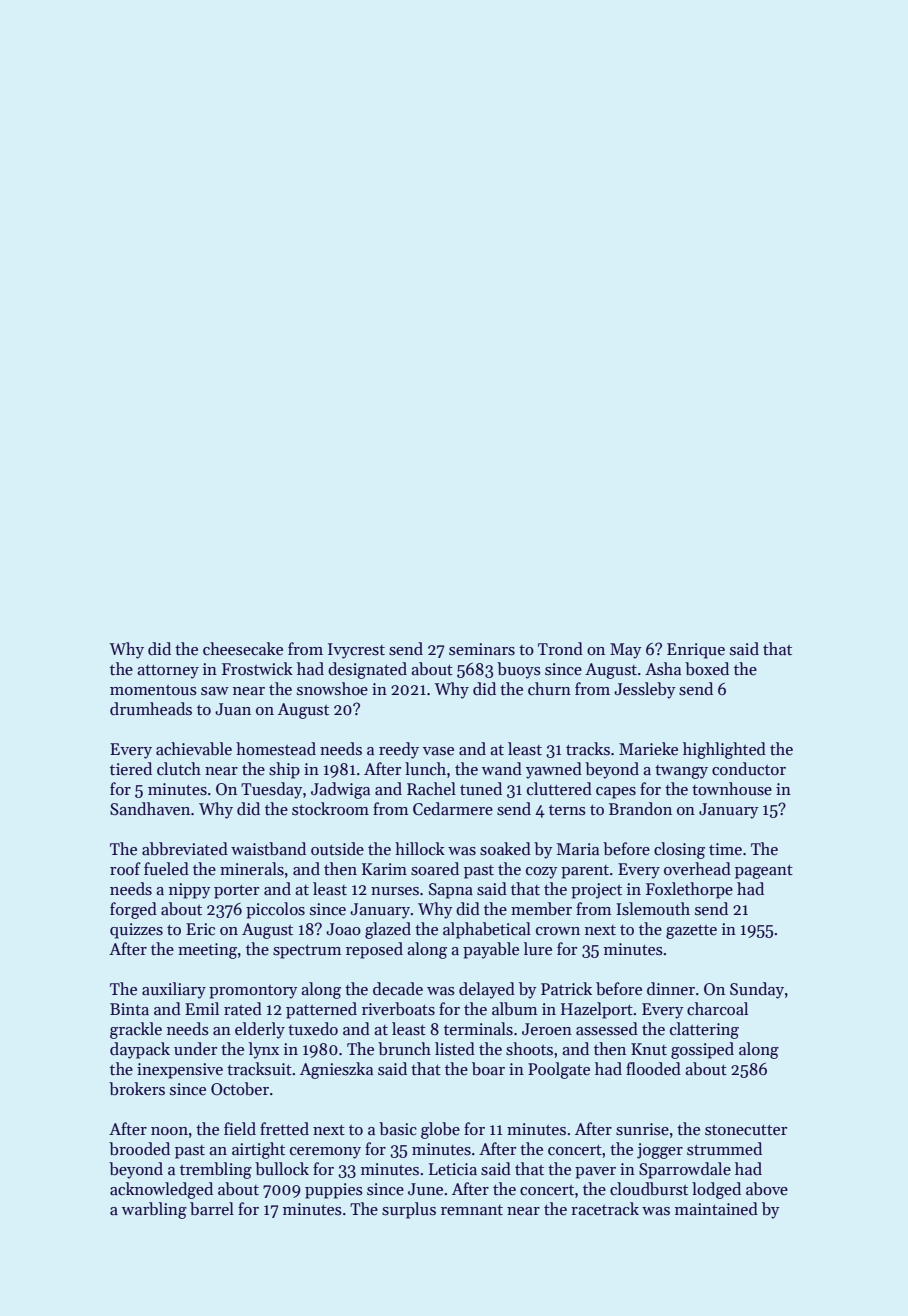 The image size is (908, 1316). What do you see at coordinates (691, 932) in the page?
I see `gazette` at bounding box center [691, 932].
